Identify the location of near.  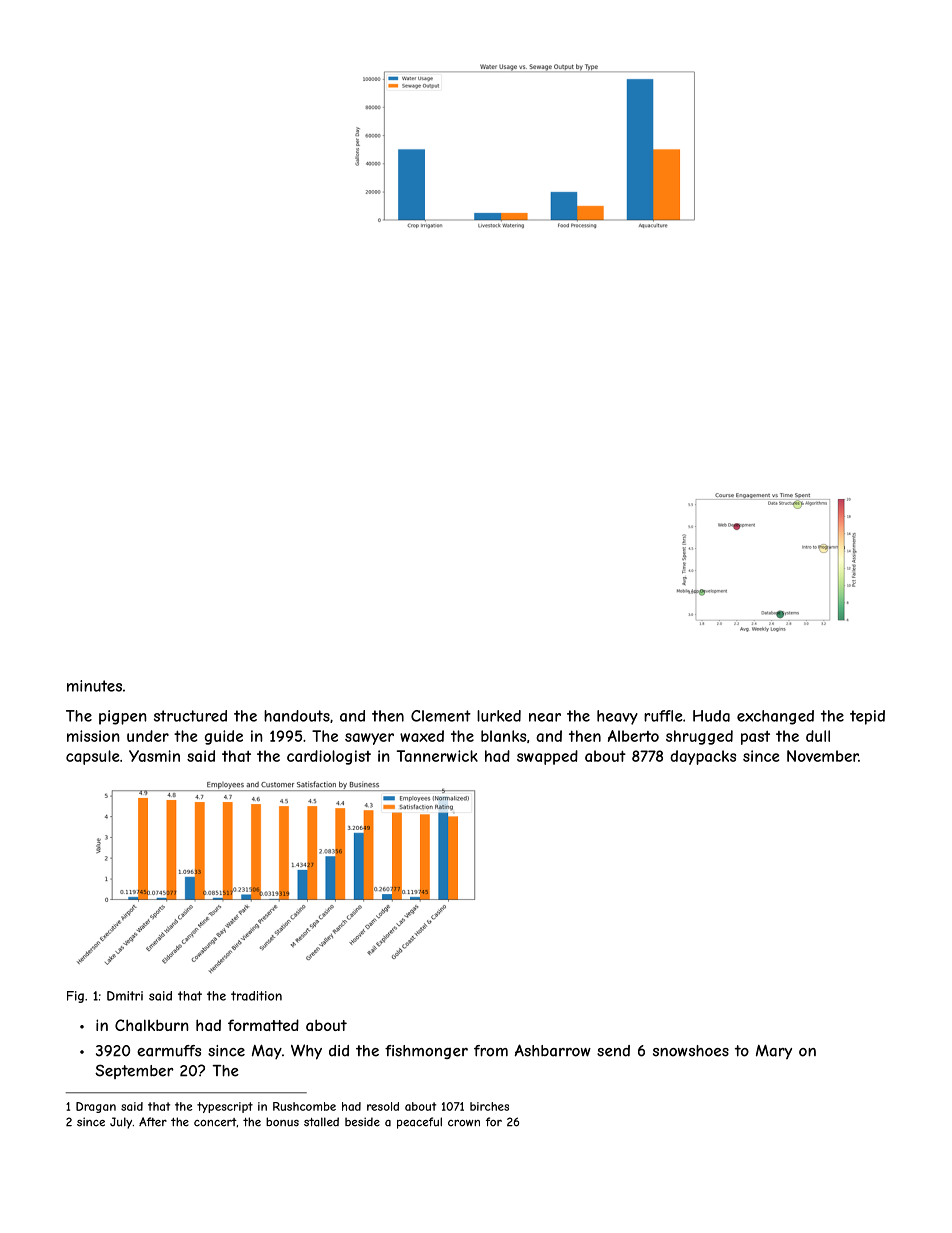
(545, 717).
